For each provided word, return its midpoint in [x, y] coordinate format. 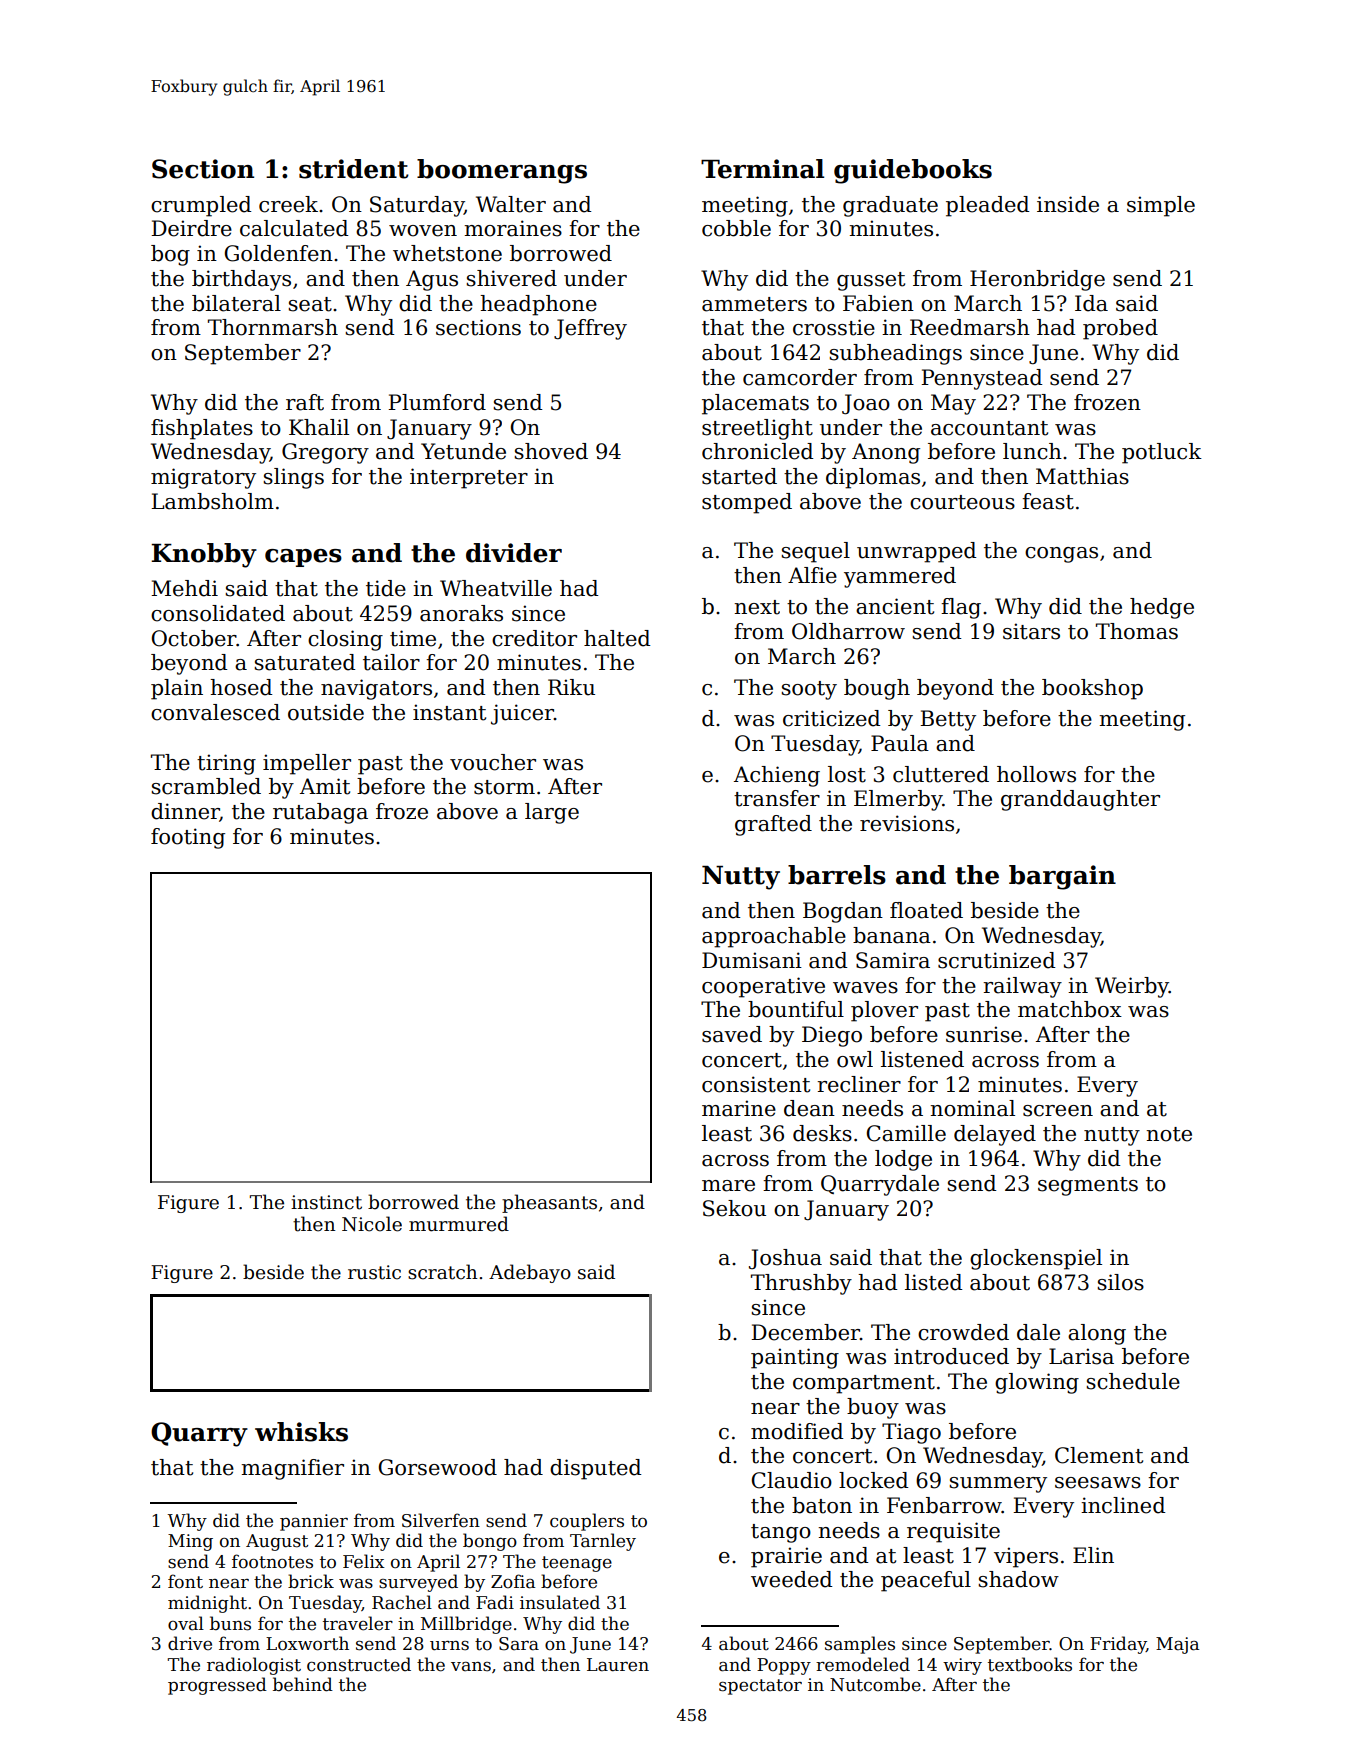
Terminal [762, 169]
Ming [190, 1542]
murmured [459, 1224]
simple [1161, 206]
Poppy [784, 1666]
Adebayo [530, 1273]
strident [354, 169]
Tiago [911, 1433]
